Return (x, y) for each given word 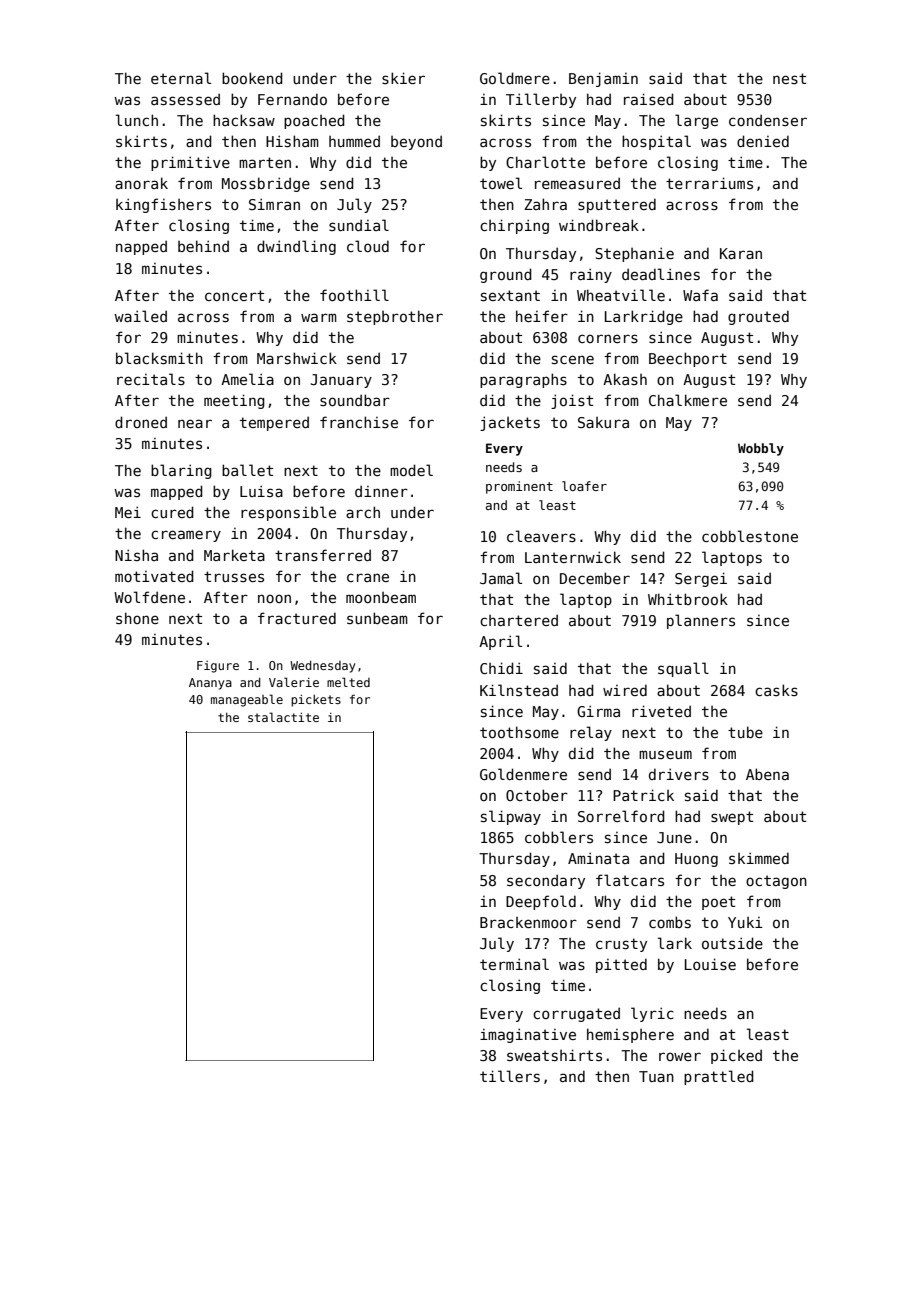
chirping (514, 226)
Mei (128, 512)
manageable (247, 700)
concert (234, 295)
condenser (768, 120)
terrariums (709, 183)
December (595, 578)
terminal (514, 964)
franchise (359, 422)
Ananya (210, 684)
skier (403, 78)
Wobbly (761, 449)
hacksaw (244, 120)
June (674, 837)
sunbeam (377, 618)
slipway (511, 817)
